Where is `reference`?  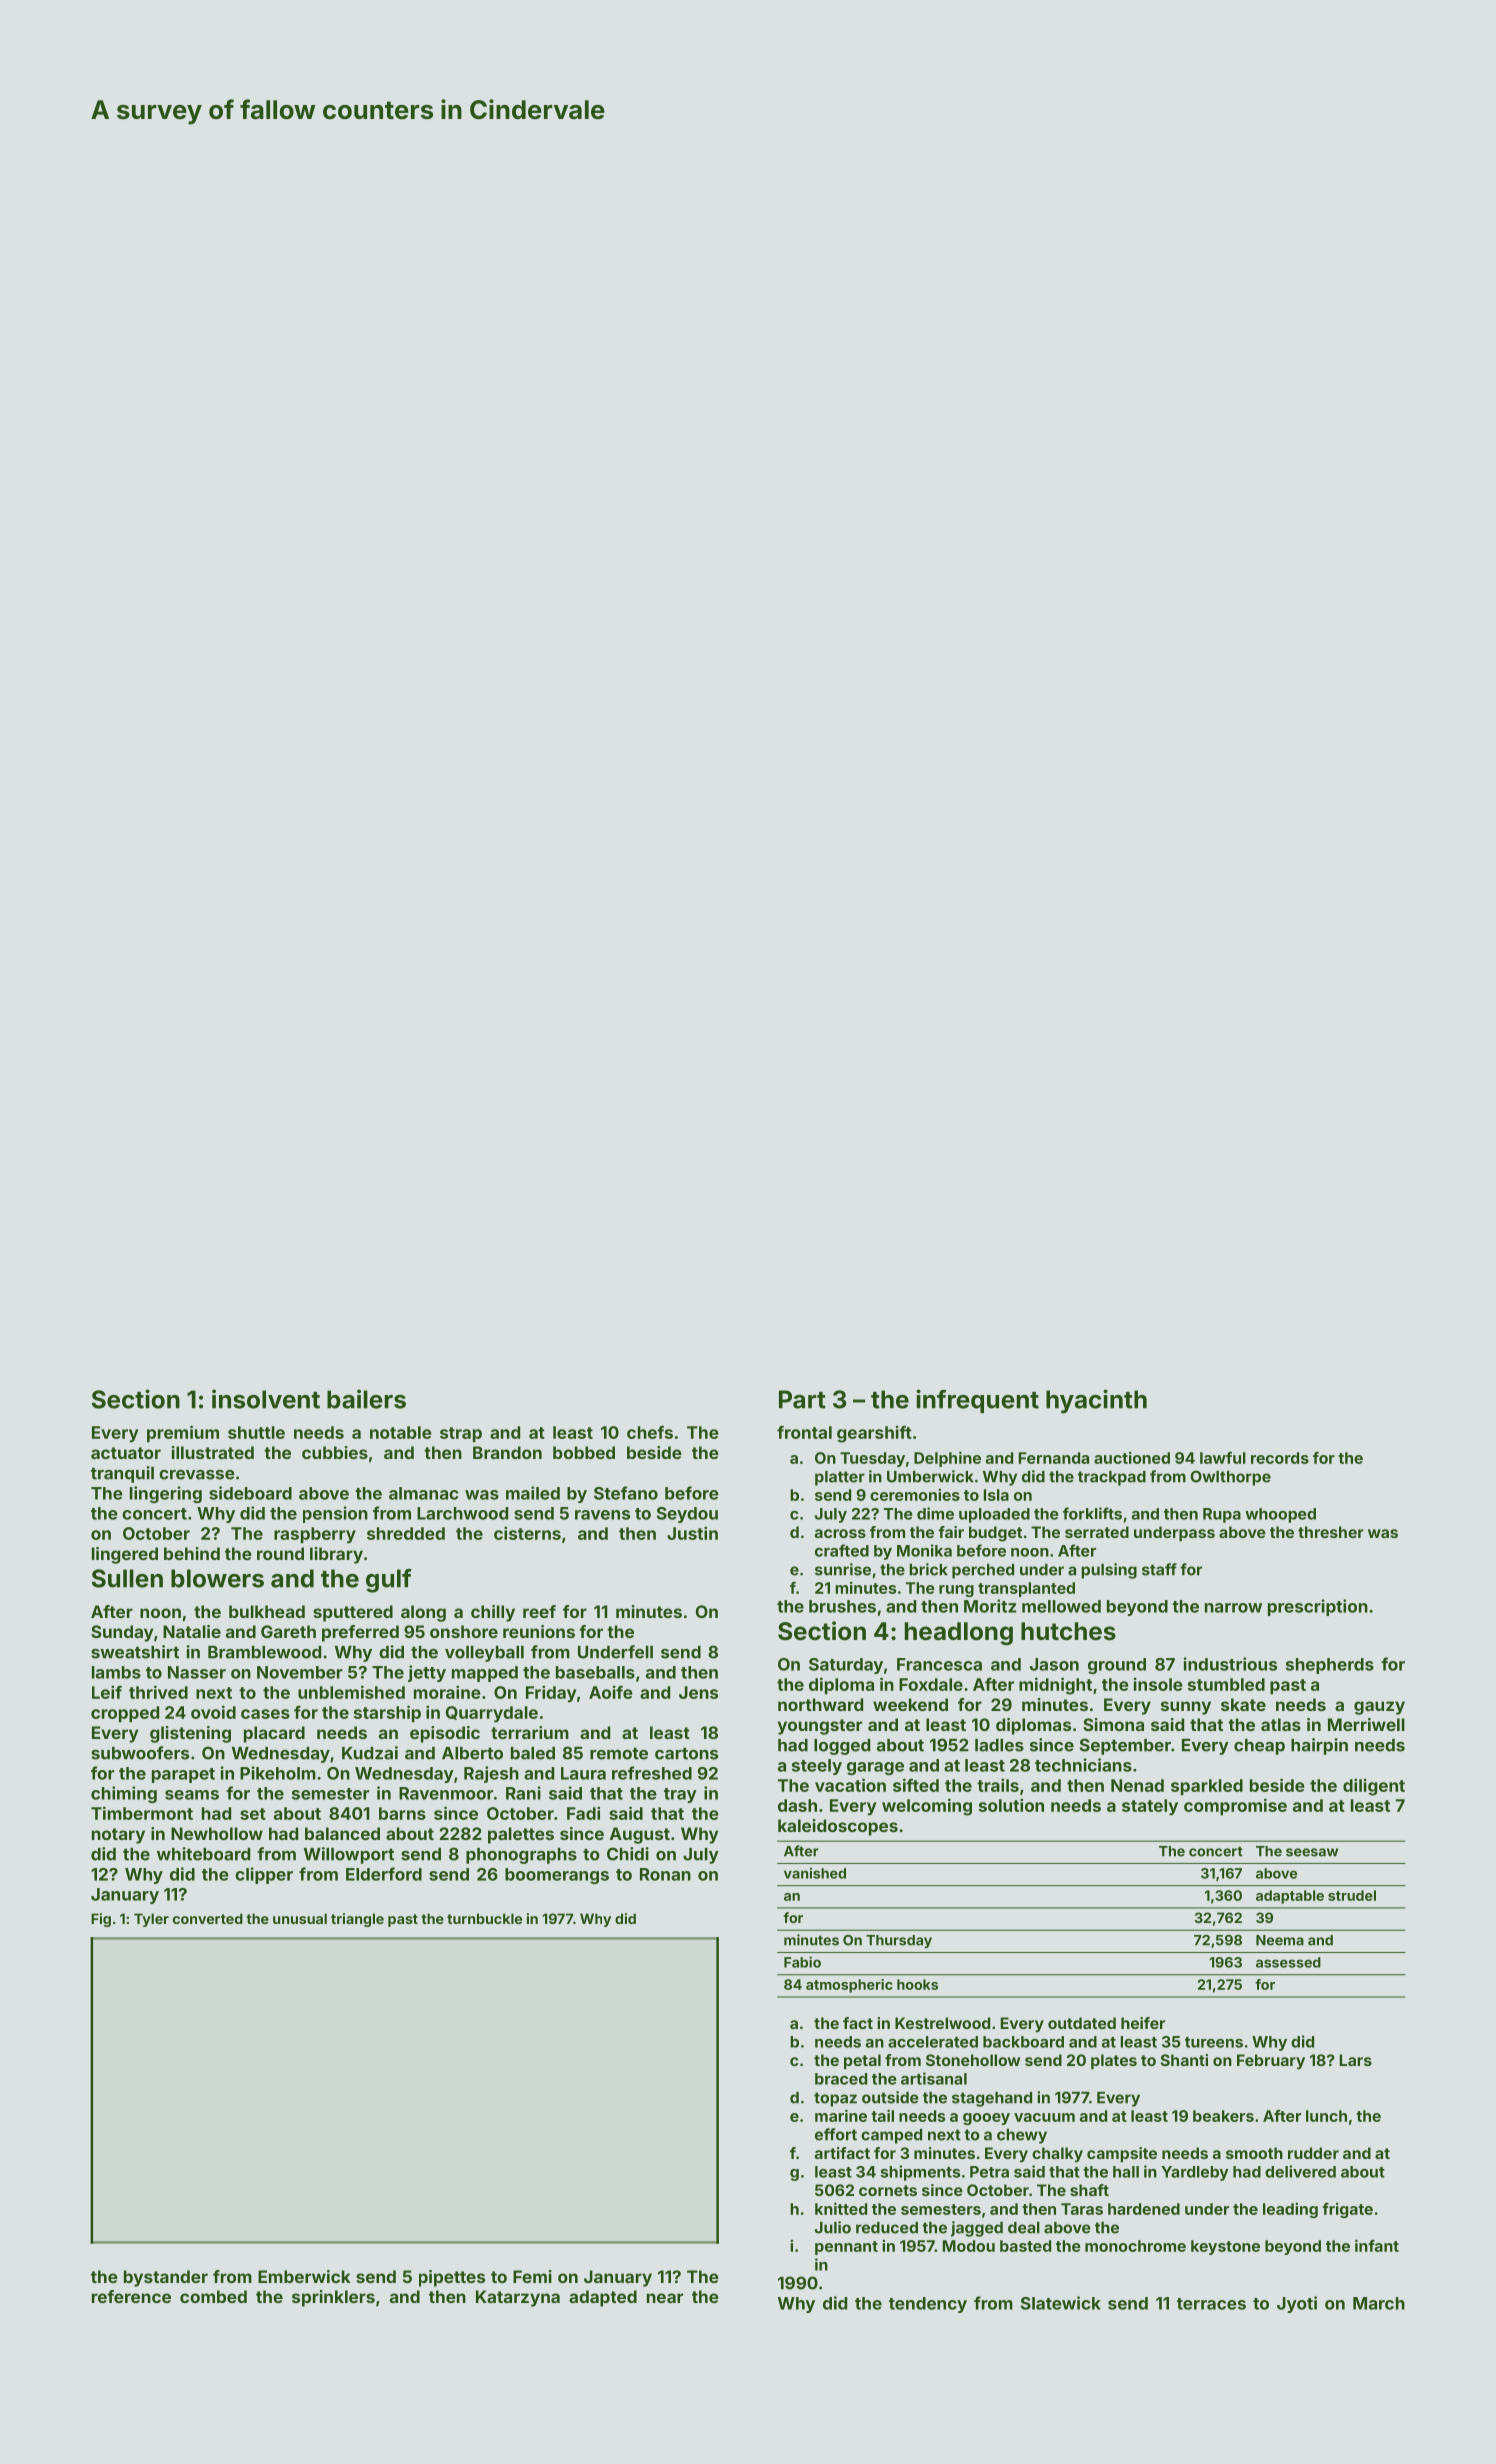 reference is located at coordinates (131, 2296).
